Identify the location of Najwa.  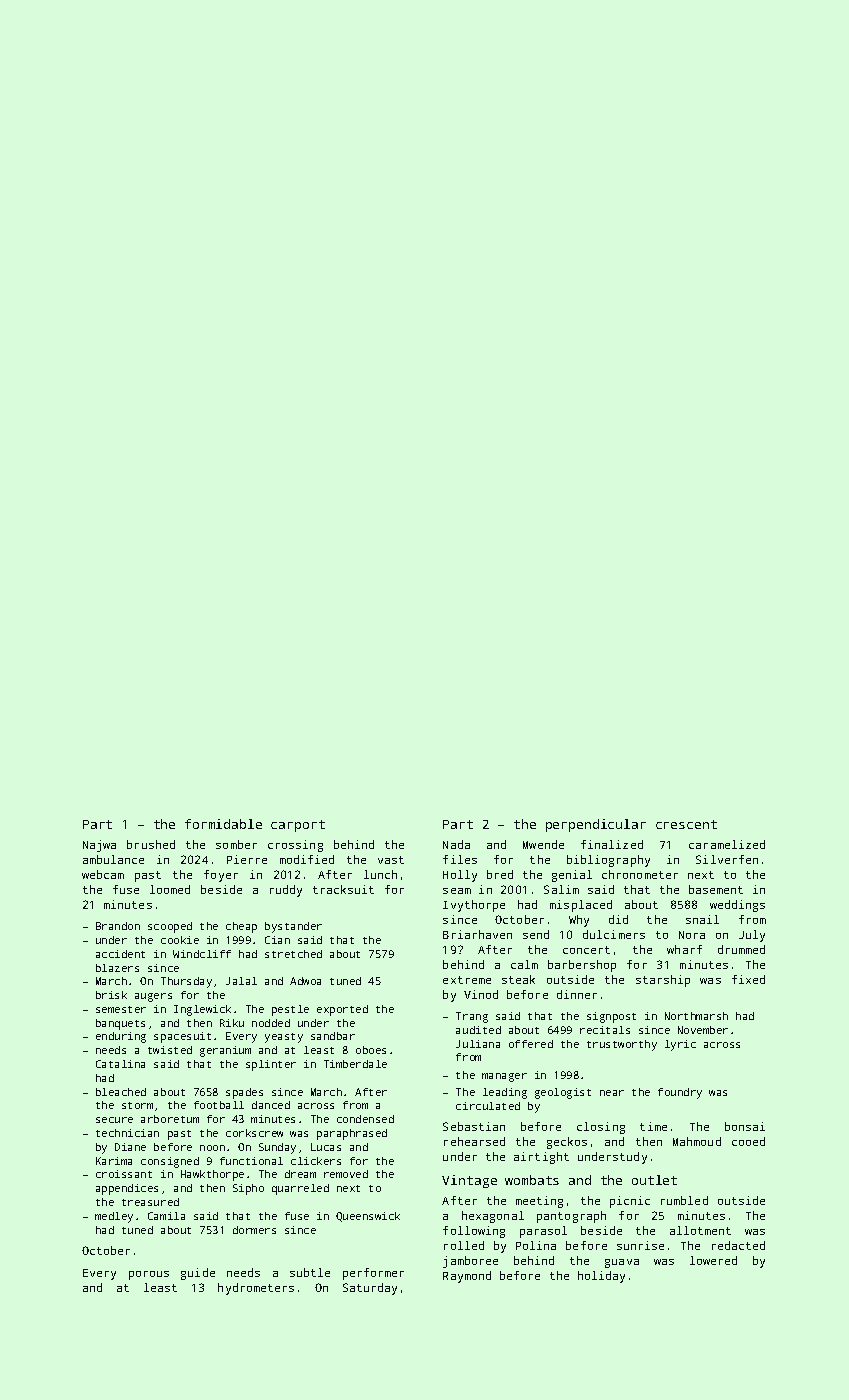
(99, 846).
